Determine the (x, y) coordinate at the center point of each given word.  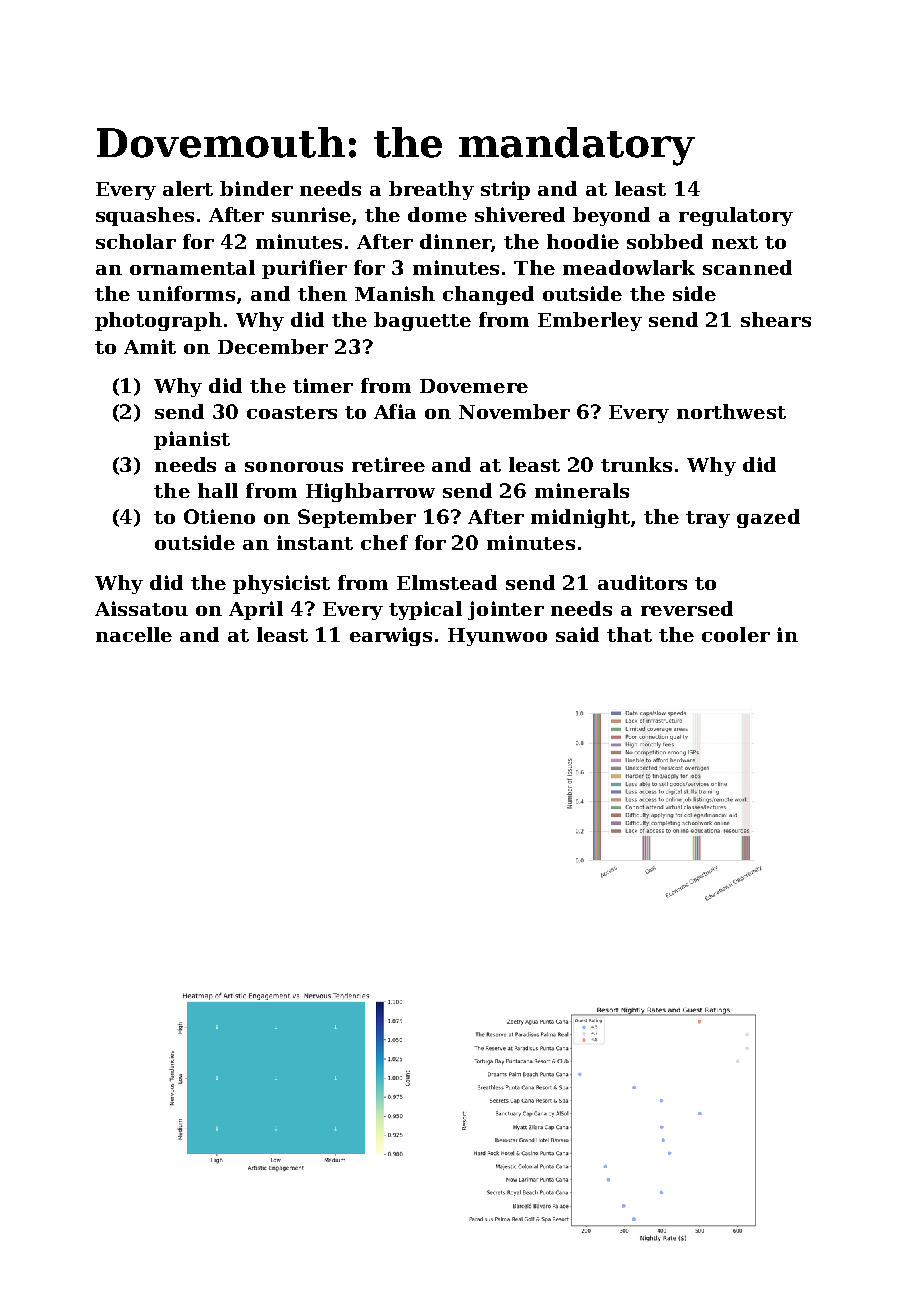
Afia (395, 411)
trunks (636, 464)
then (322, 293)
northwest (731, 411)
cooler (736, 634)
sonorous (294, 467)
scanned (747, 267)
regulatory (736, 216)
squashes (145, 216)
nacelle (134, 634)
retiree (388, 464)
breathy (431, 190)
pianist (192, 440)
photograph (158, 321)
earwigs (391, 636)
